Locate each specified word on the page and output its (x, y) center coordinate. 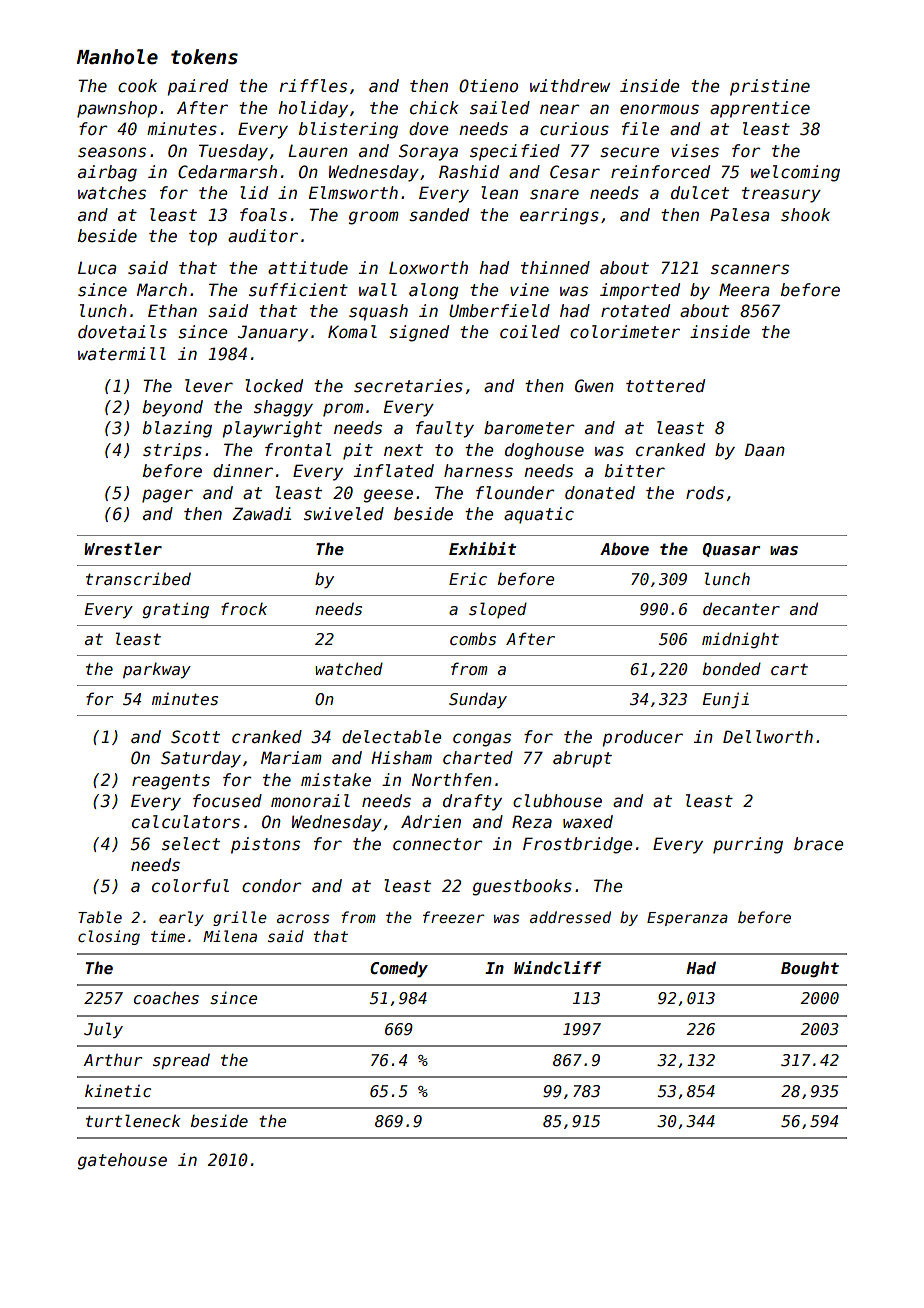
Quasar (731, 550)
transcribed (138, 579)
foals (263, 215)
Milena (230, 936)
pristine (770, 87)
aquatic (539, 515)
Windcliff (557, 968)
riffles (313, 86)
